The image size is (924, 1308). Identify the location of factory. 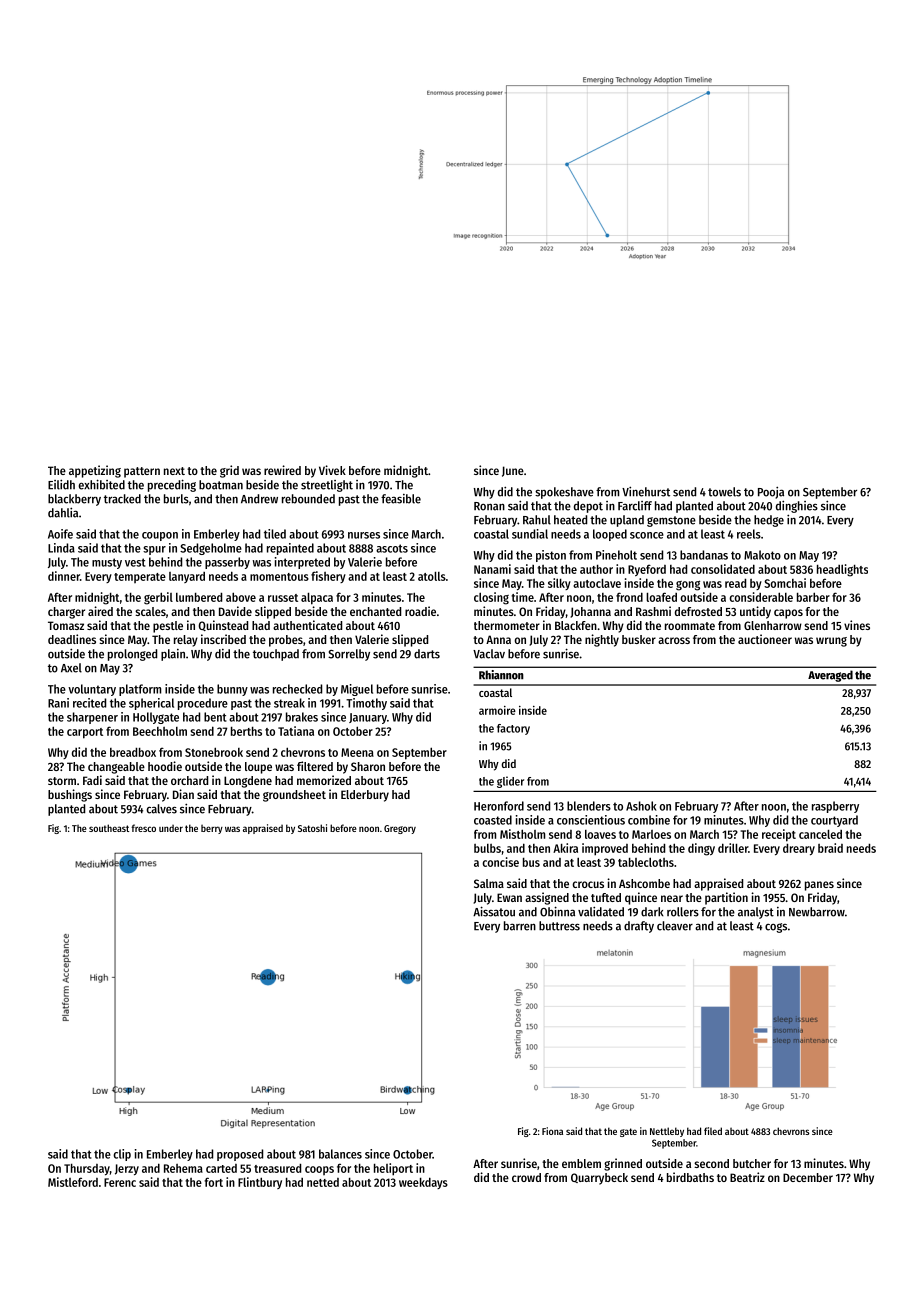
(513, 729).
